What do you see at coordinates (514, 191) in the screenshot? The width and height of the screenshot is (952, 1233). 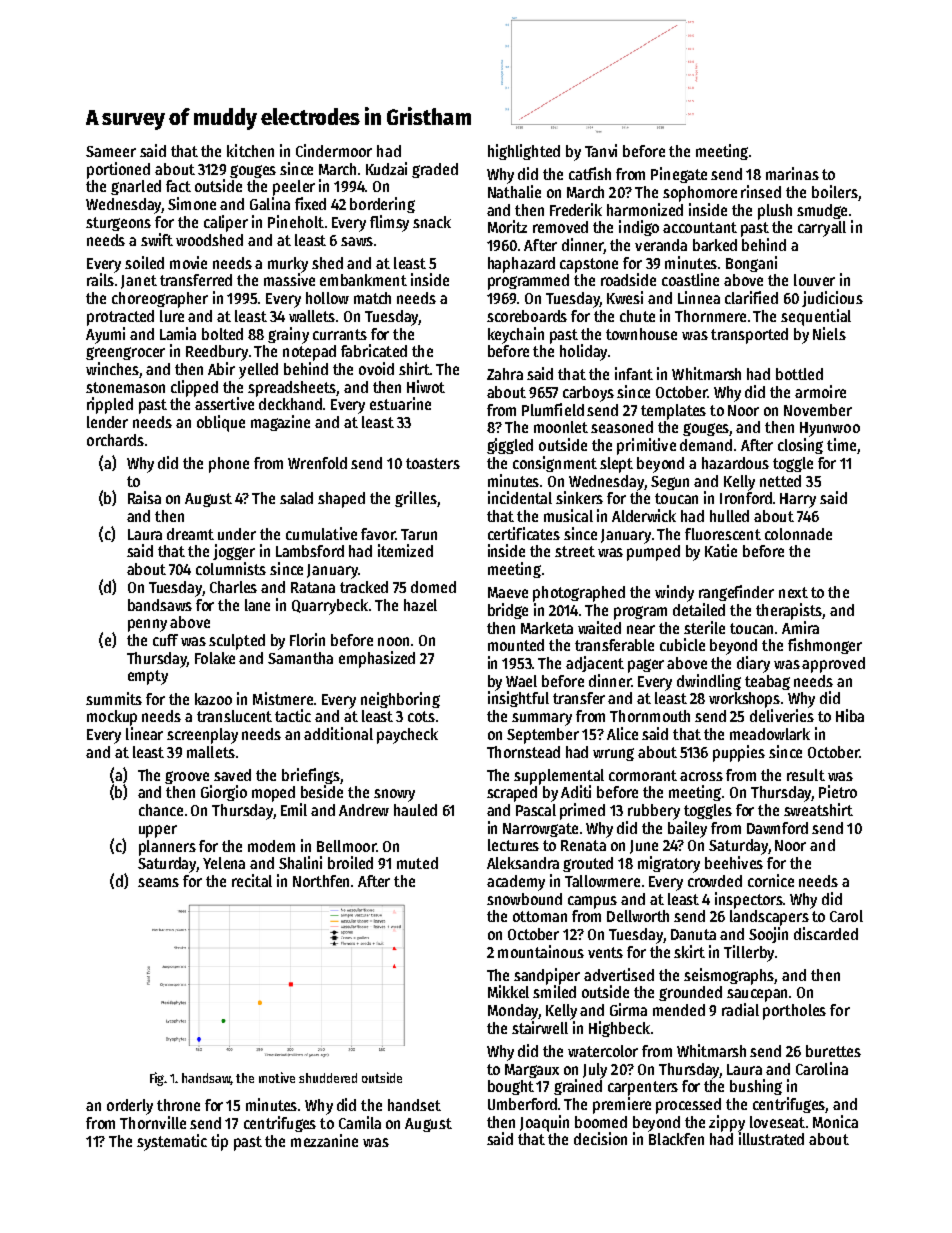 I see `Nathalie` at bounding box center [514, 191].
